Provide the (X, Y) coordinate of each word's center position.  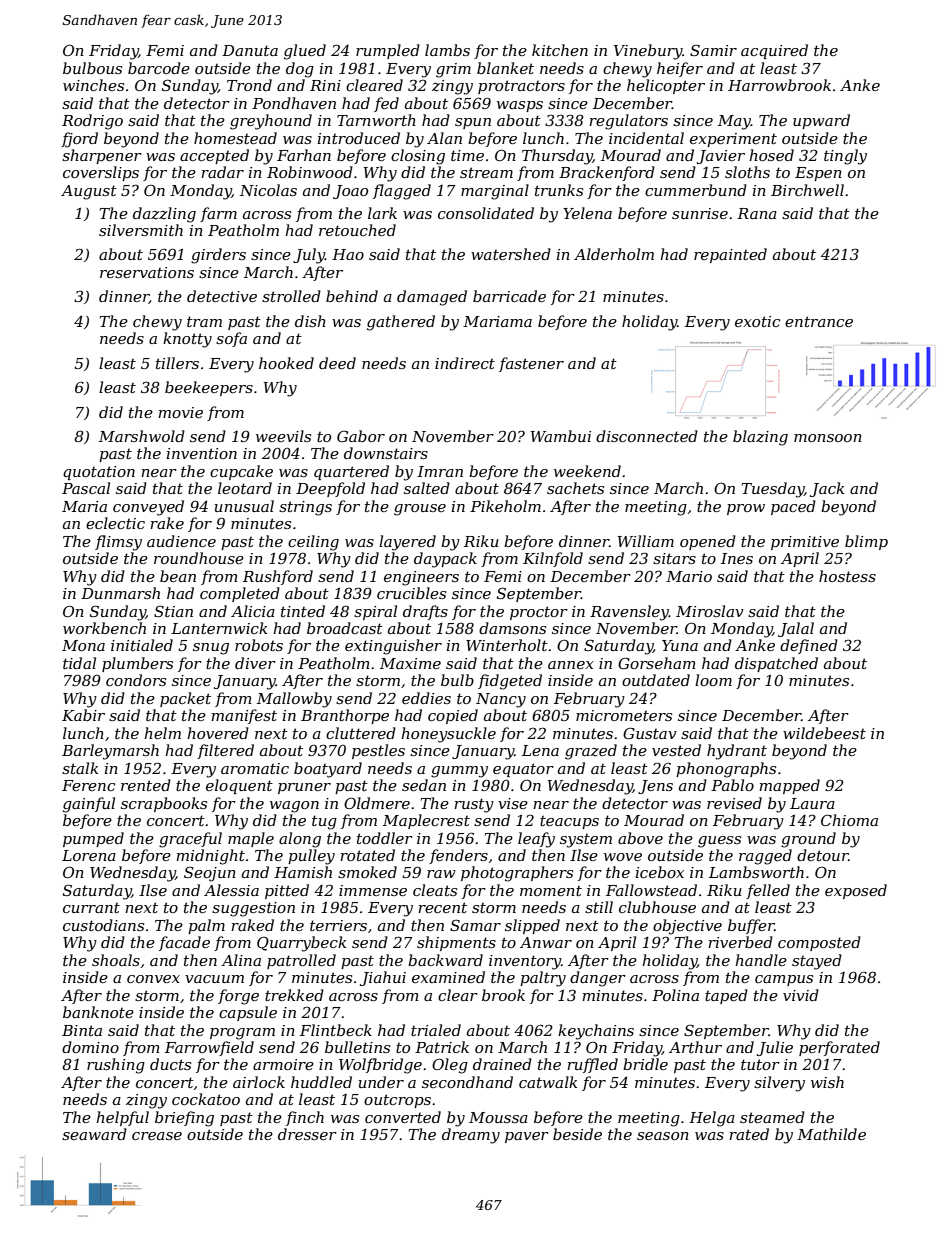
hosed (771, 155)
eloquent (239, 786)
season (663, 1136)
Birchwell (807, 190)
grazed (591, 752)
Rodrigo (92, 122)
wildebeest (824, 733)
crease (157, 1136)
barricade (509, 296)
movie (180, 412)
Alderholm (614, 254)
